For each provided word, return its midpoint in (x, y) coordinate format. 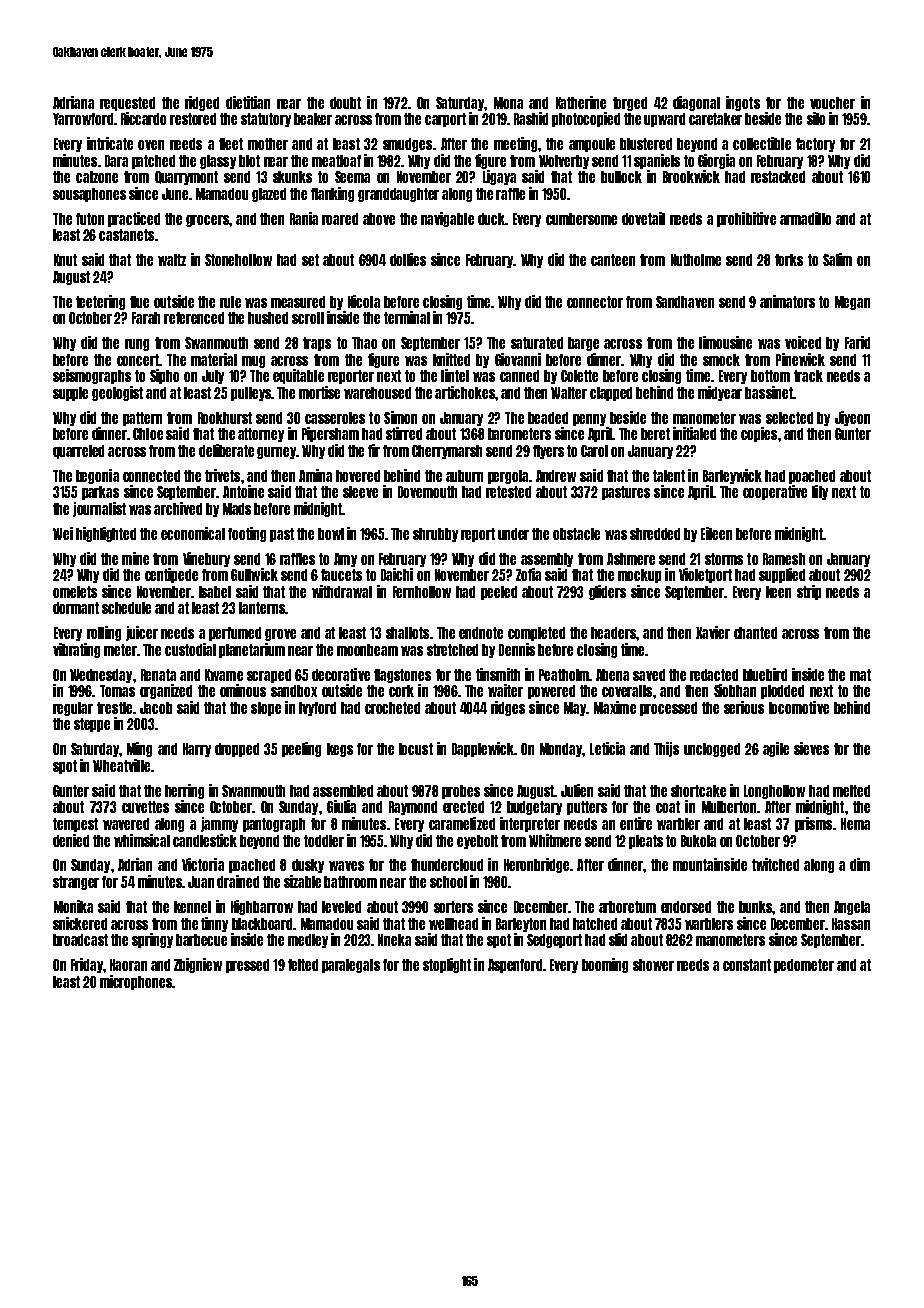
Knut (65, 260)
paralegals (351, 966)
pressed (247, 966)
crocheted (392, 708)
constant (747, 965)
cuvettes (145, 807)
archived (178, 508)
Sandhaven (685, 302)
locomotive (799, 707)
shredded (655, 534)
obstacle (576, 534)
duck (491, 219)
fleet (231, 144)
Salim (837, 259)
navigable (447, 219)
